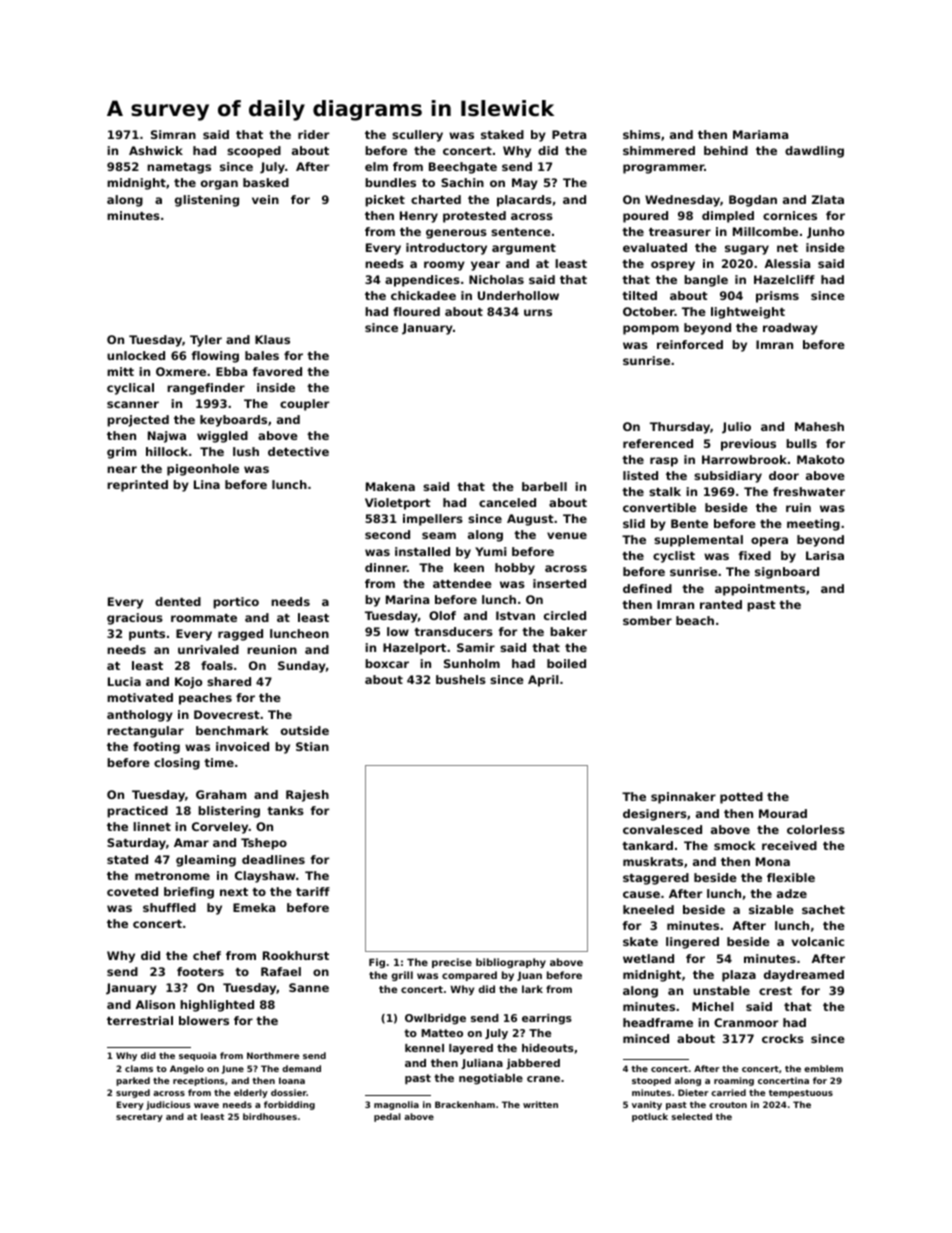 Image resolution: width=952 pixels, height=1233 pixels. I want to click on impellers, so click(433, 520).
